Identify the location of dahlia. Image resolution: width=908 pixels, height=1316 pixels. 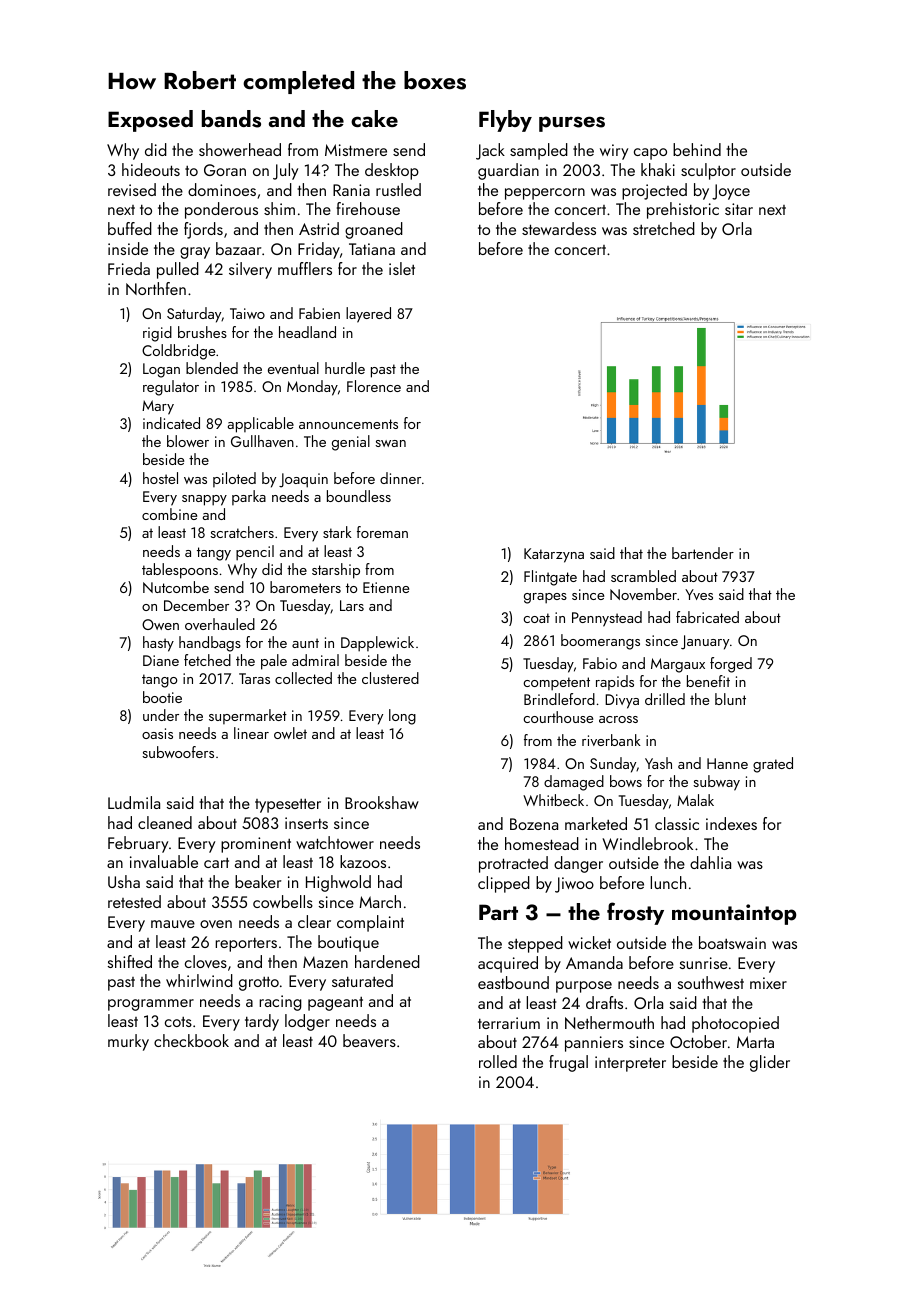
(710, 862).
